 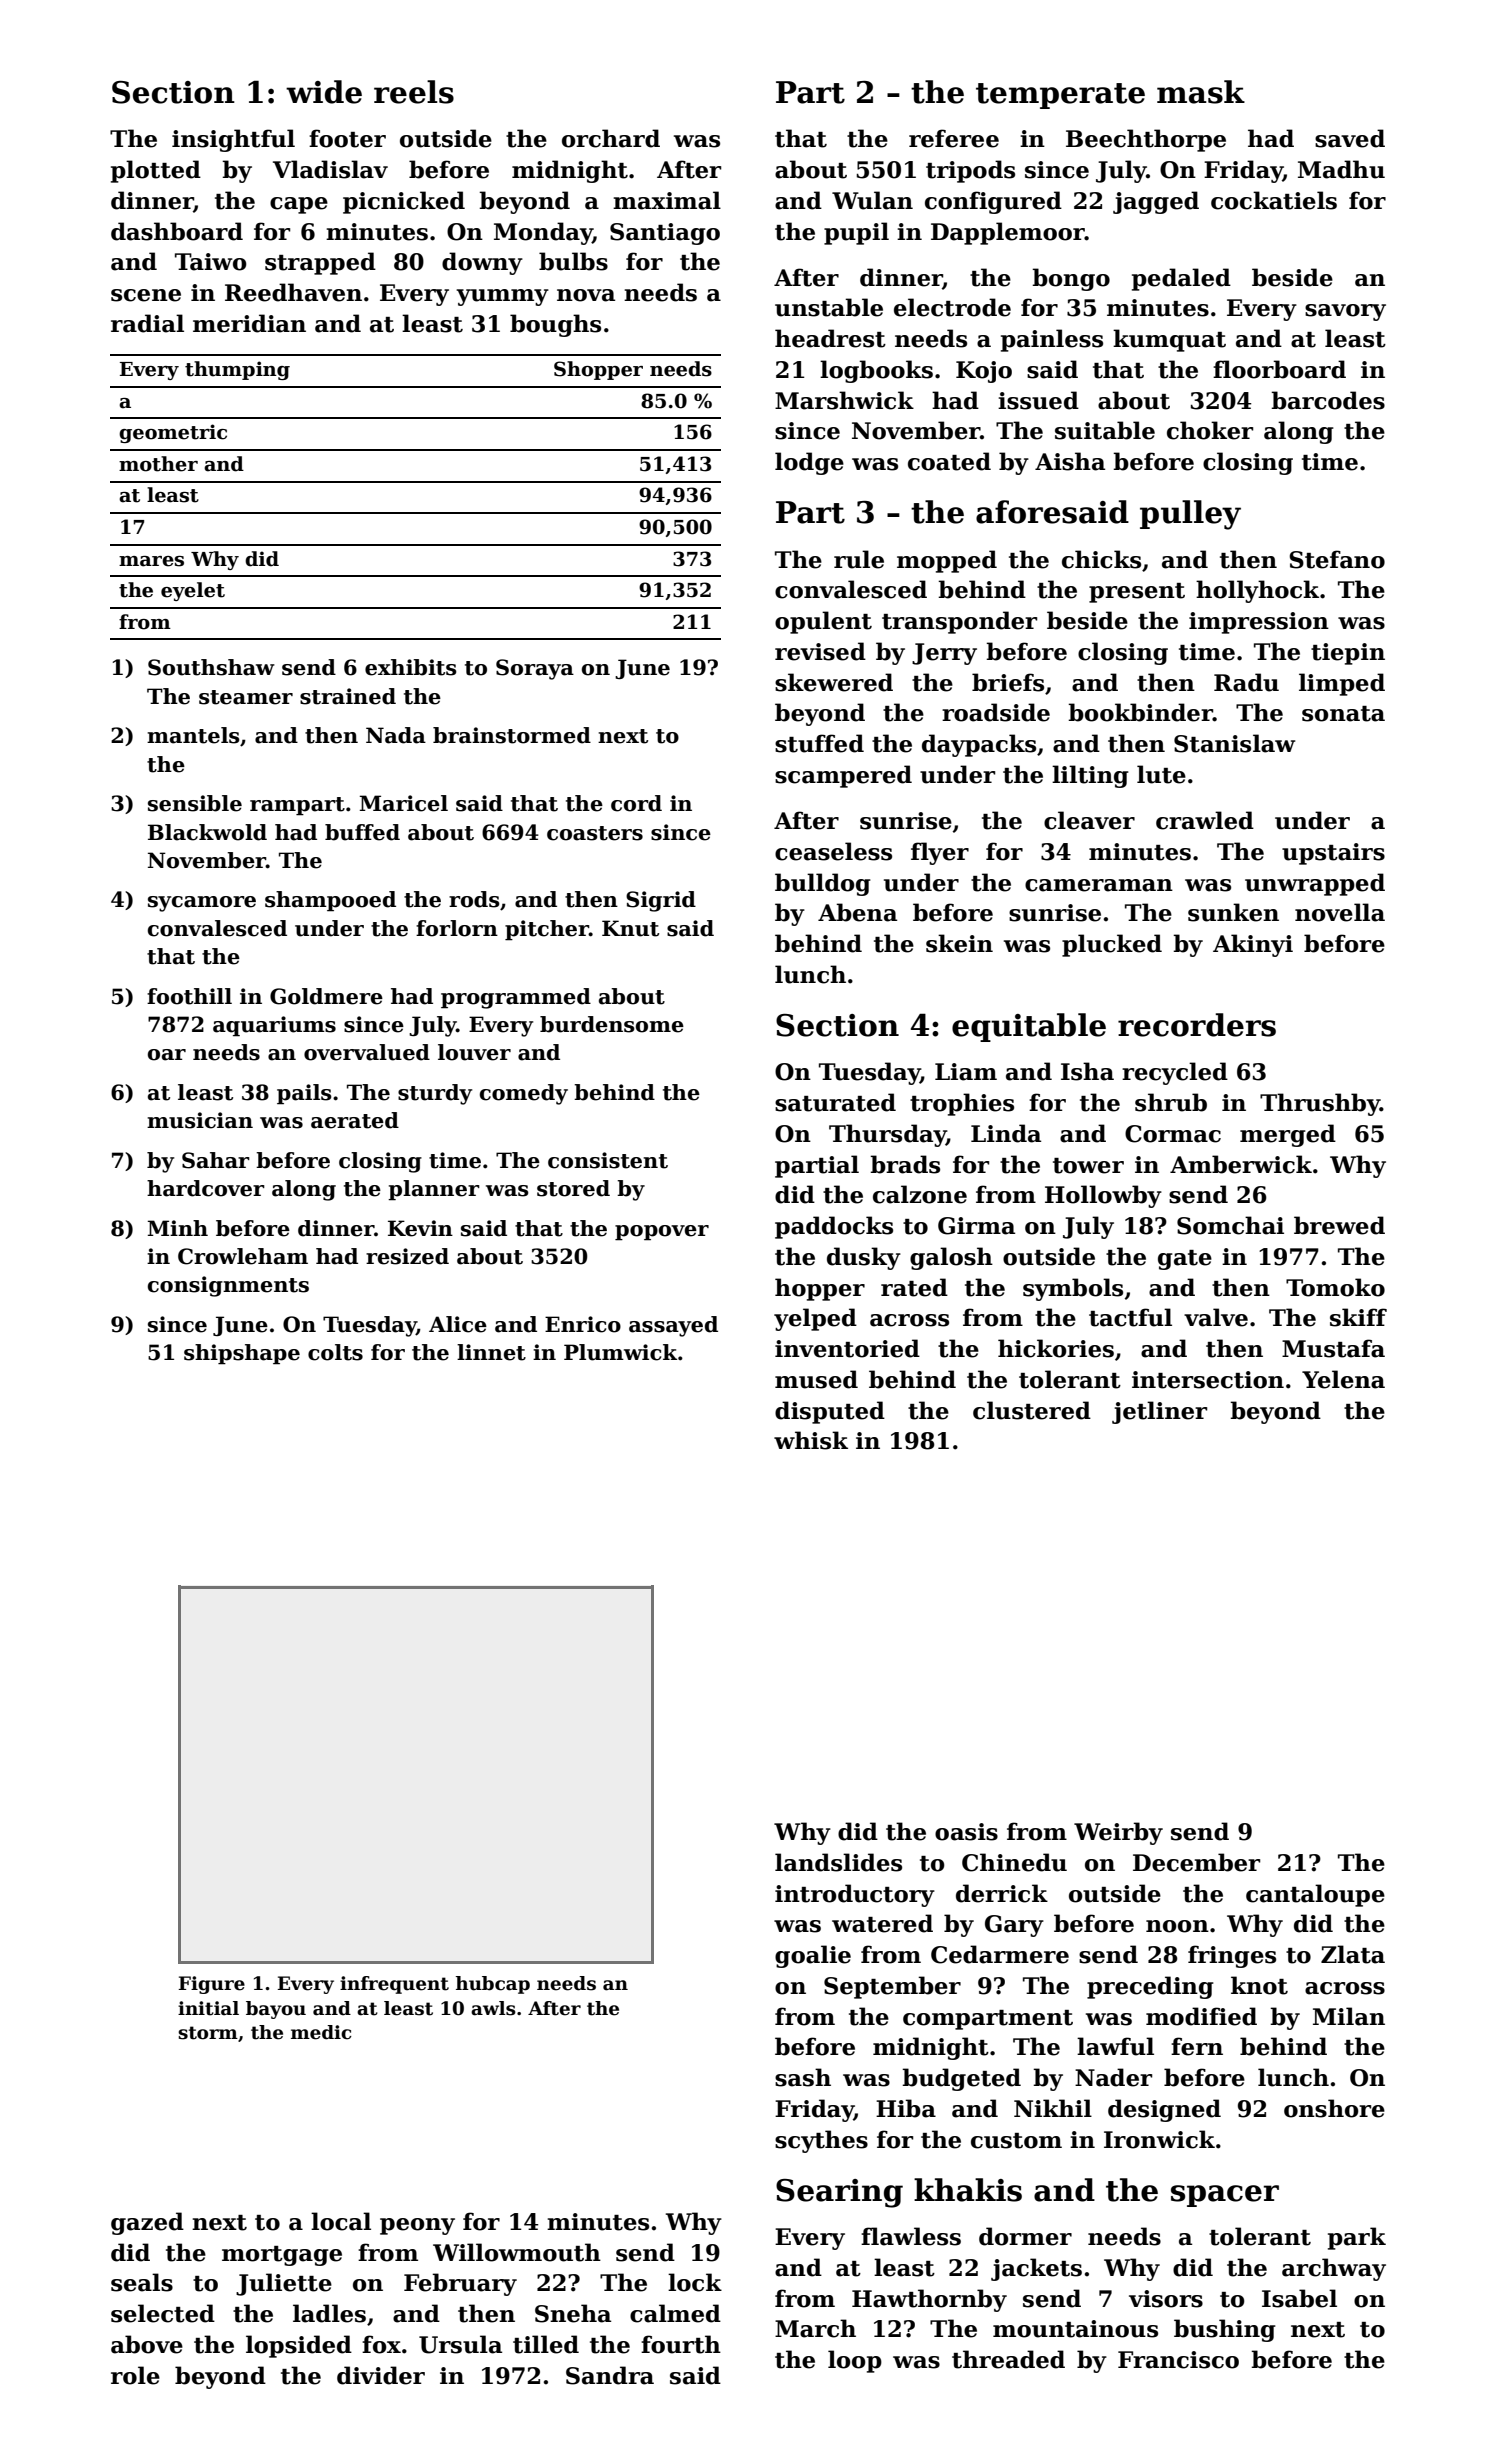 I want to click on galosh, so click(x=951, y=1258).
